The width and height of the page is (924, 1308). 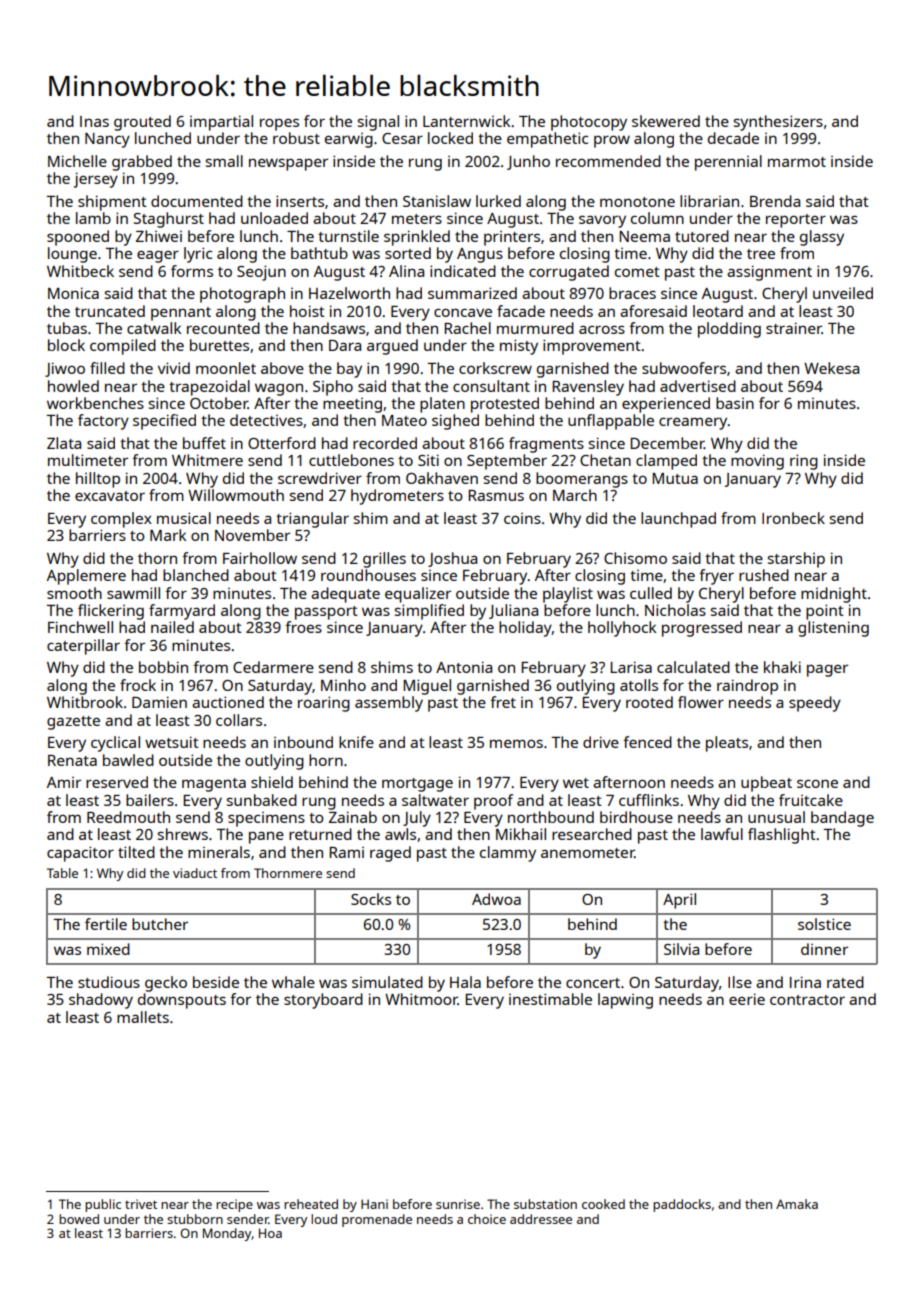 What do you see at coordinates (824, 924) in the page?
I see `solstice` at bounding box center [824, 924].
